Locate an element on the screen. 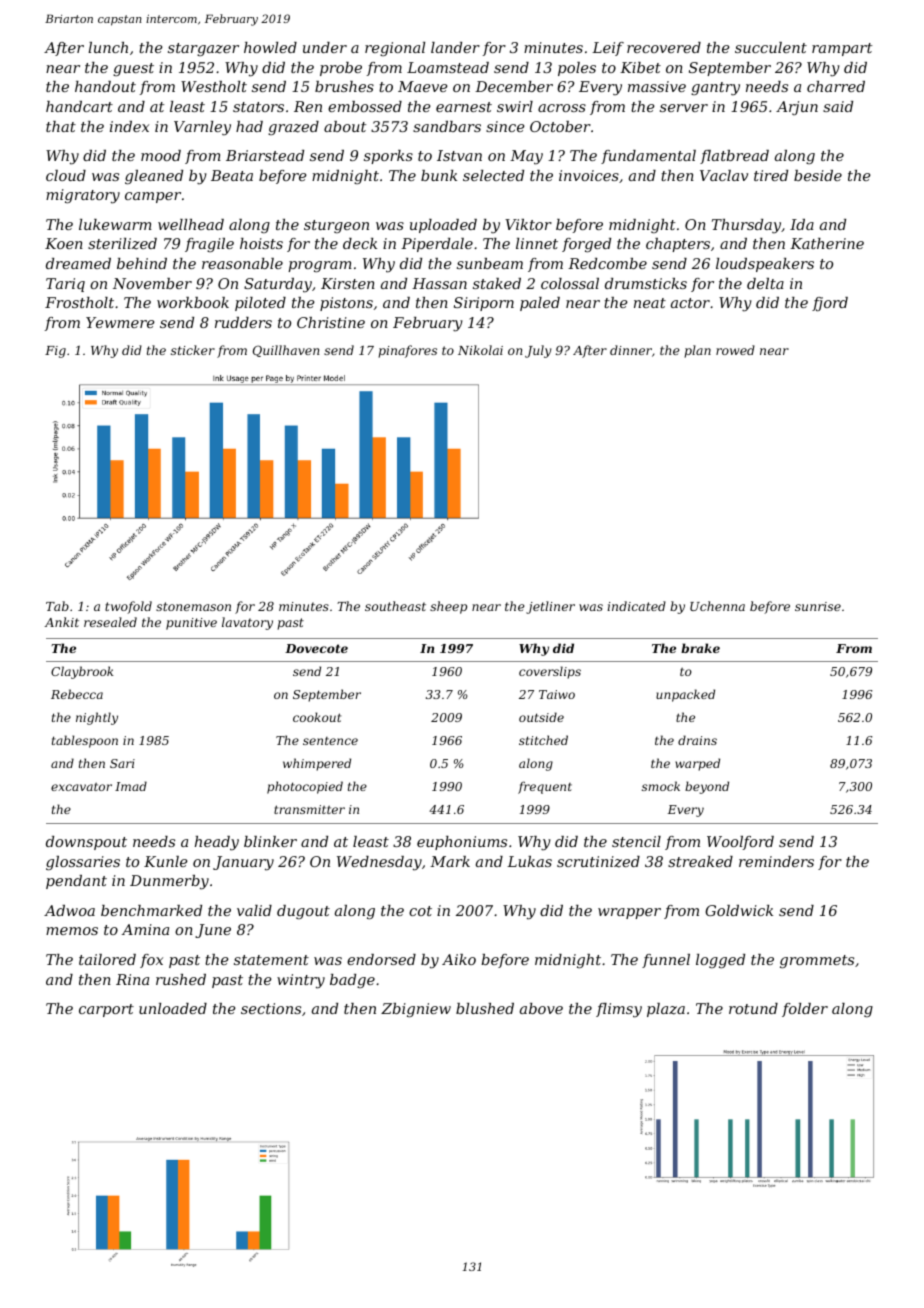  lavatory is located at coordinates (247, 623).
